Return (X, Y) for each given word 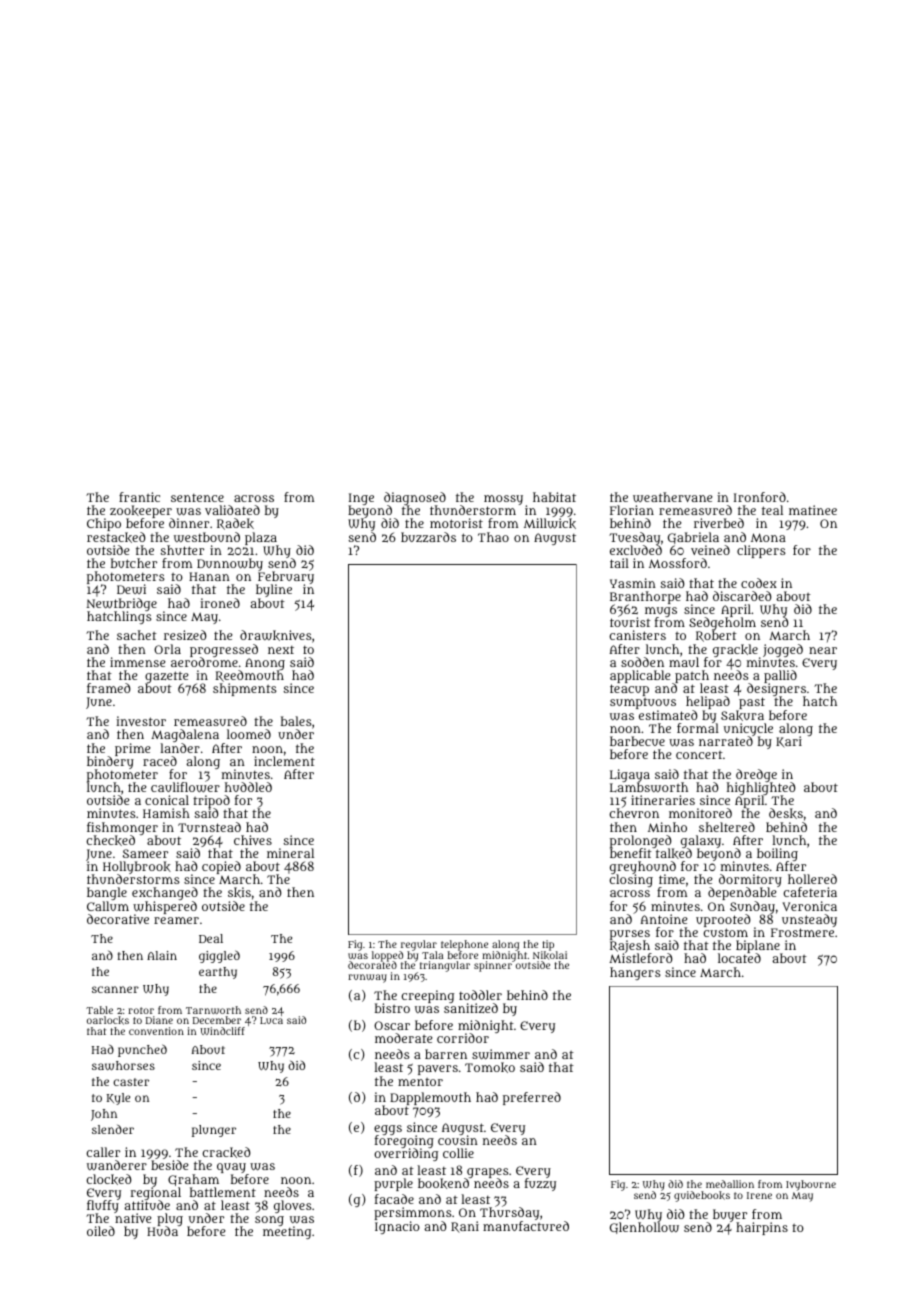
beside (169, 1165)
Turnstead (209, 827)
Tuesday (634, 538)
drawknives (276, 635)
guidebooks (702, 1196)
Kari (789, 742)
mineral (290, 853)
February (285, 578)
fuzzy (540, 1184)
